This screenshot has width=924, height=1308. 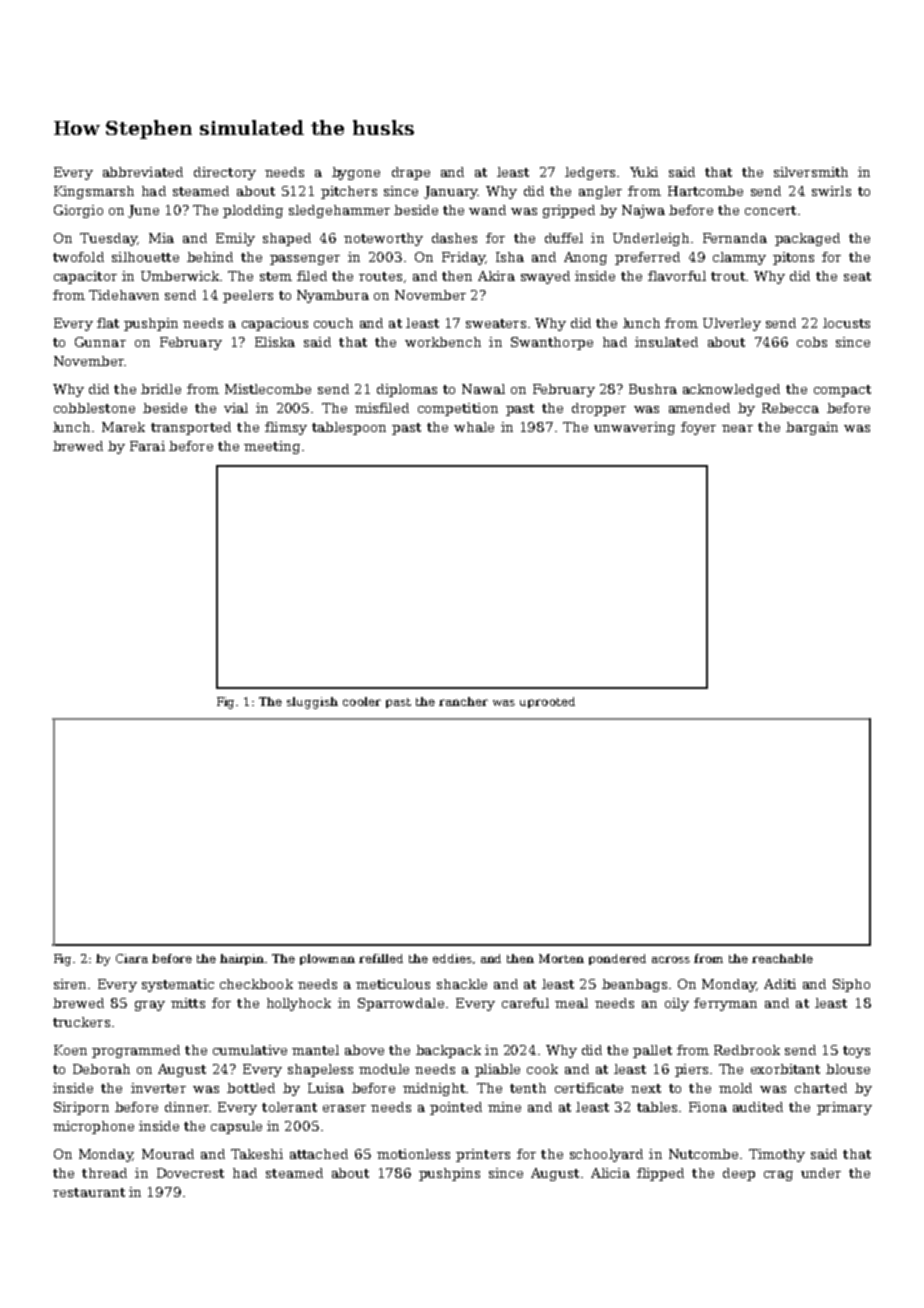 I want to click on uprooted, so click(x=547, y=702).
